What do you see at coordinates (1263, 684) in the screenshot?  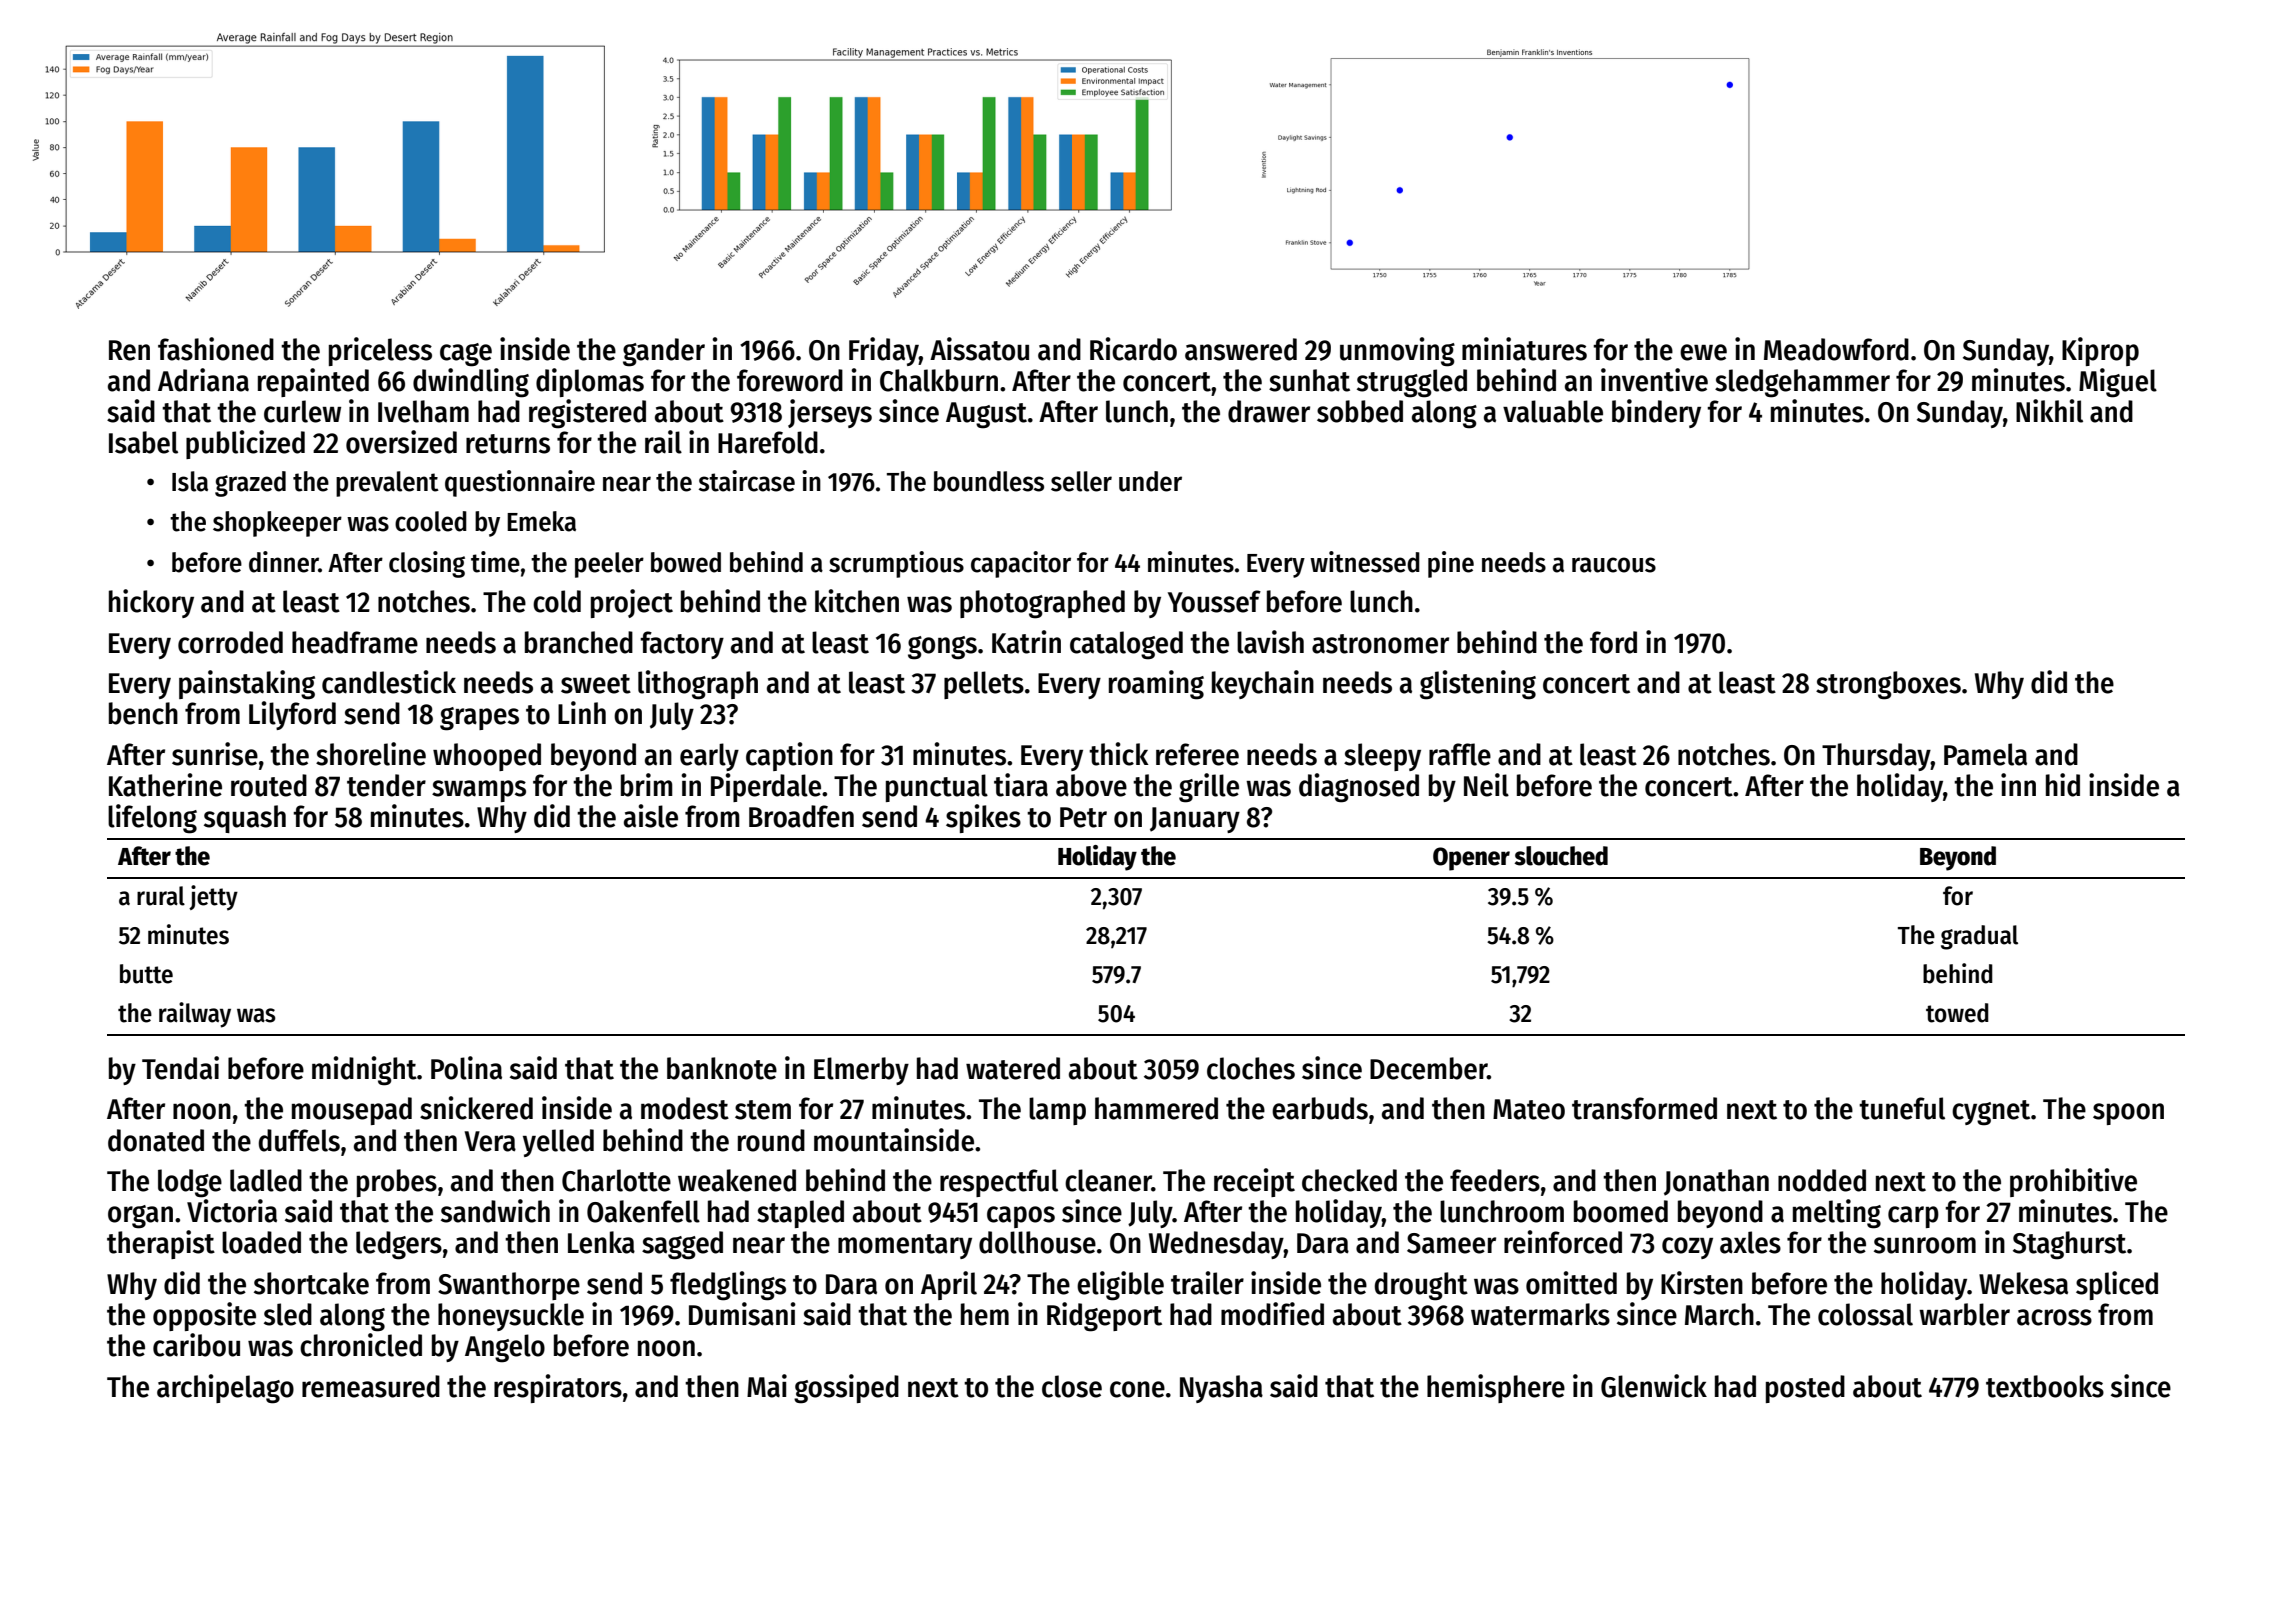 I see `keychain` at bounding box center [1263, 684].
